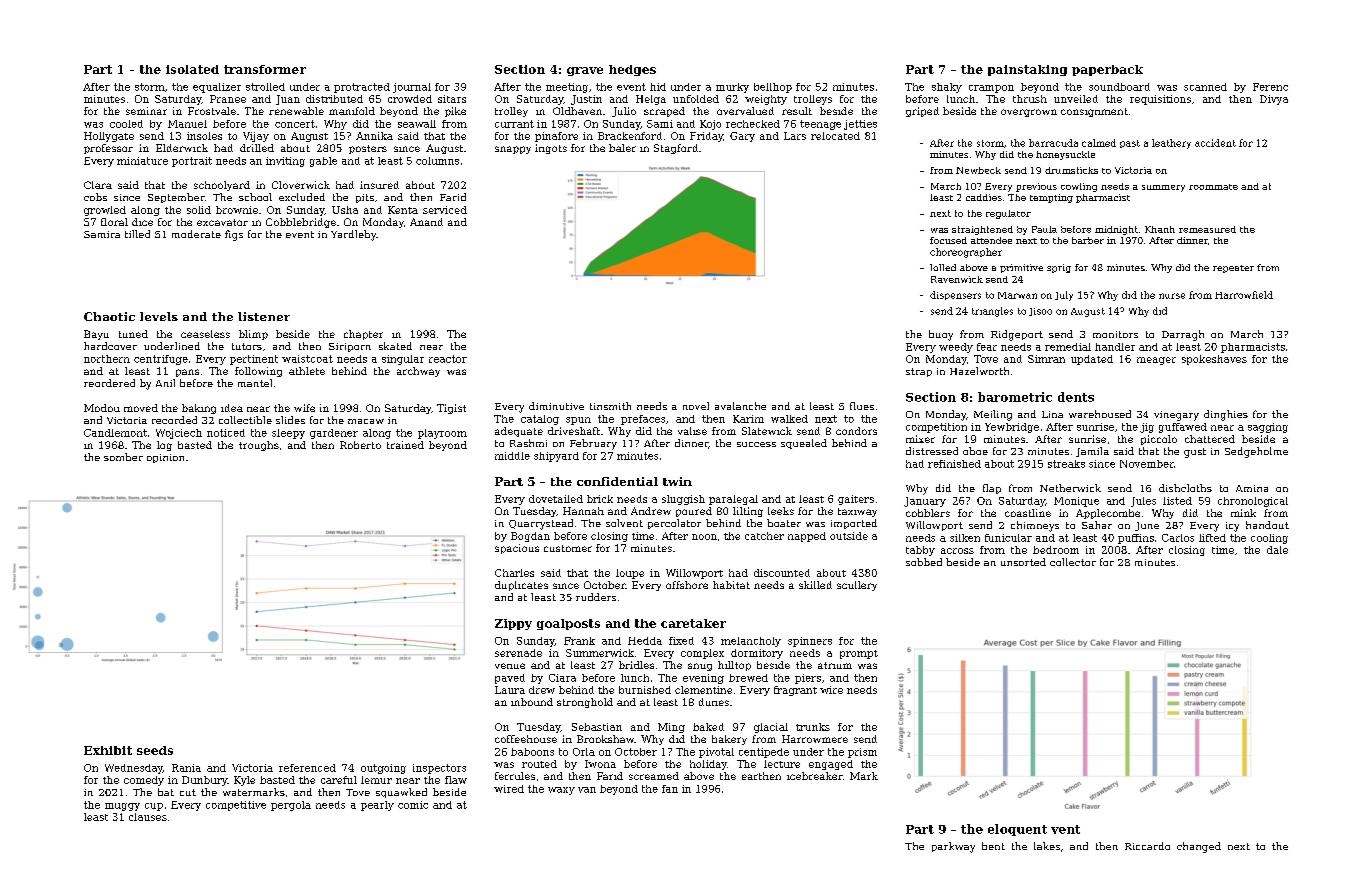 The height and width of the screenshot is (887, 1372). I want to click on tuned, so click(133, 334).
